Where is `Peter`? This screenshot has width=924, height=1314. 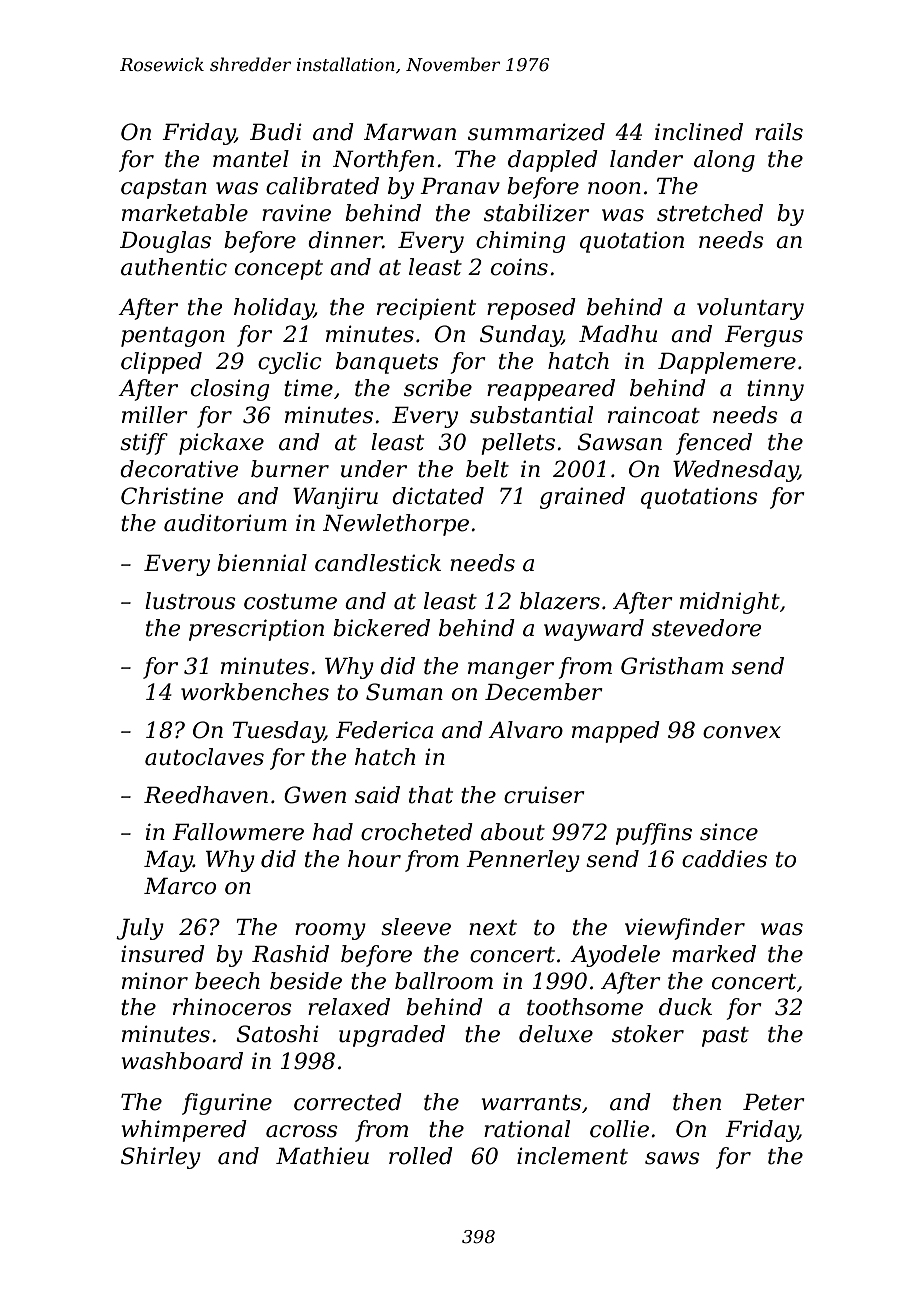
Peter is located at coordinates (774, 1102).
